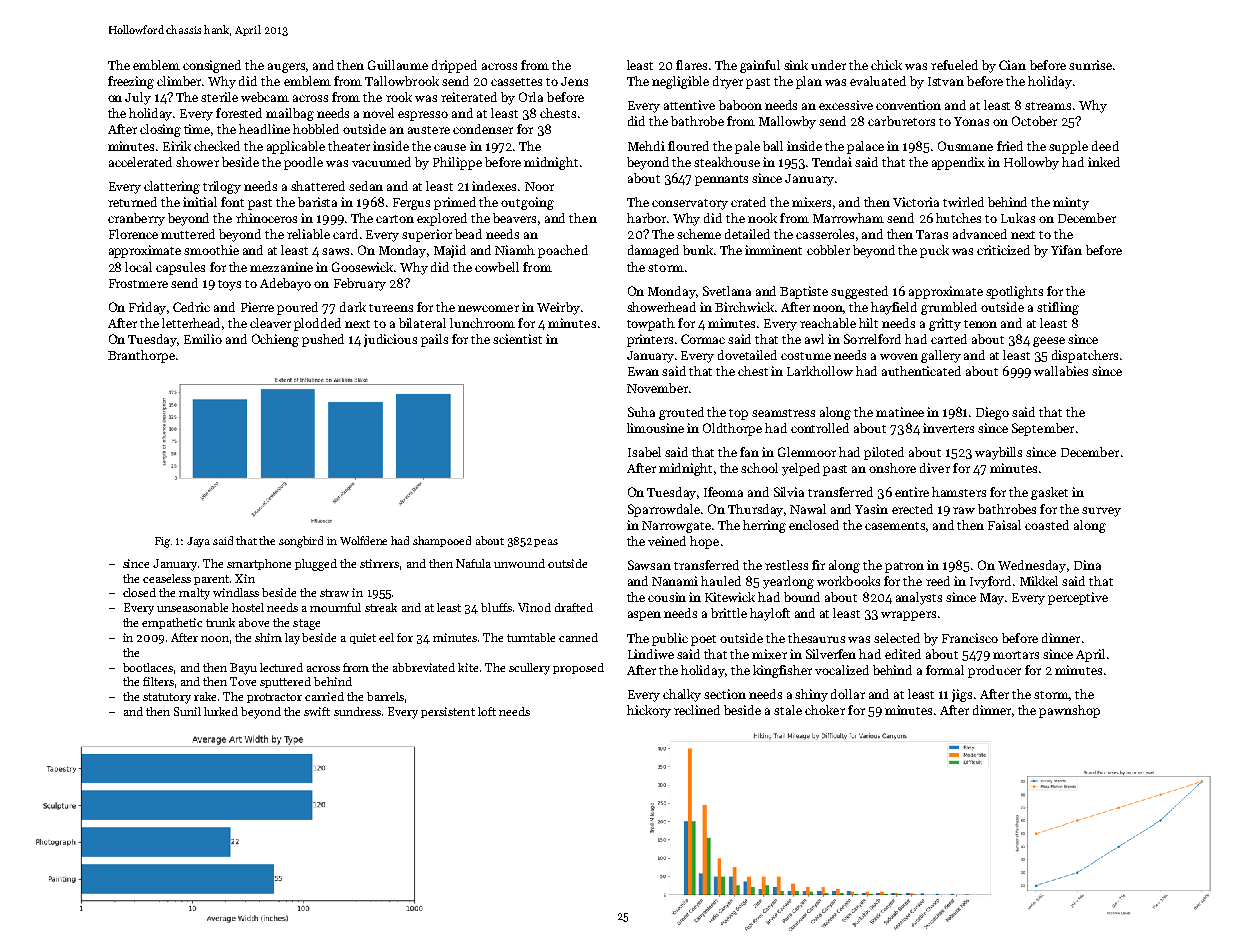  Describe the element at coordinates (221, 711) in the screenshot. I see `lurked` at that location.
